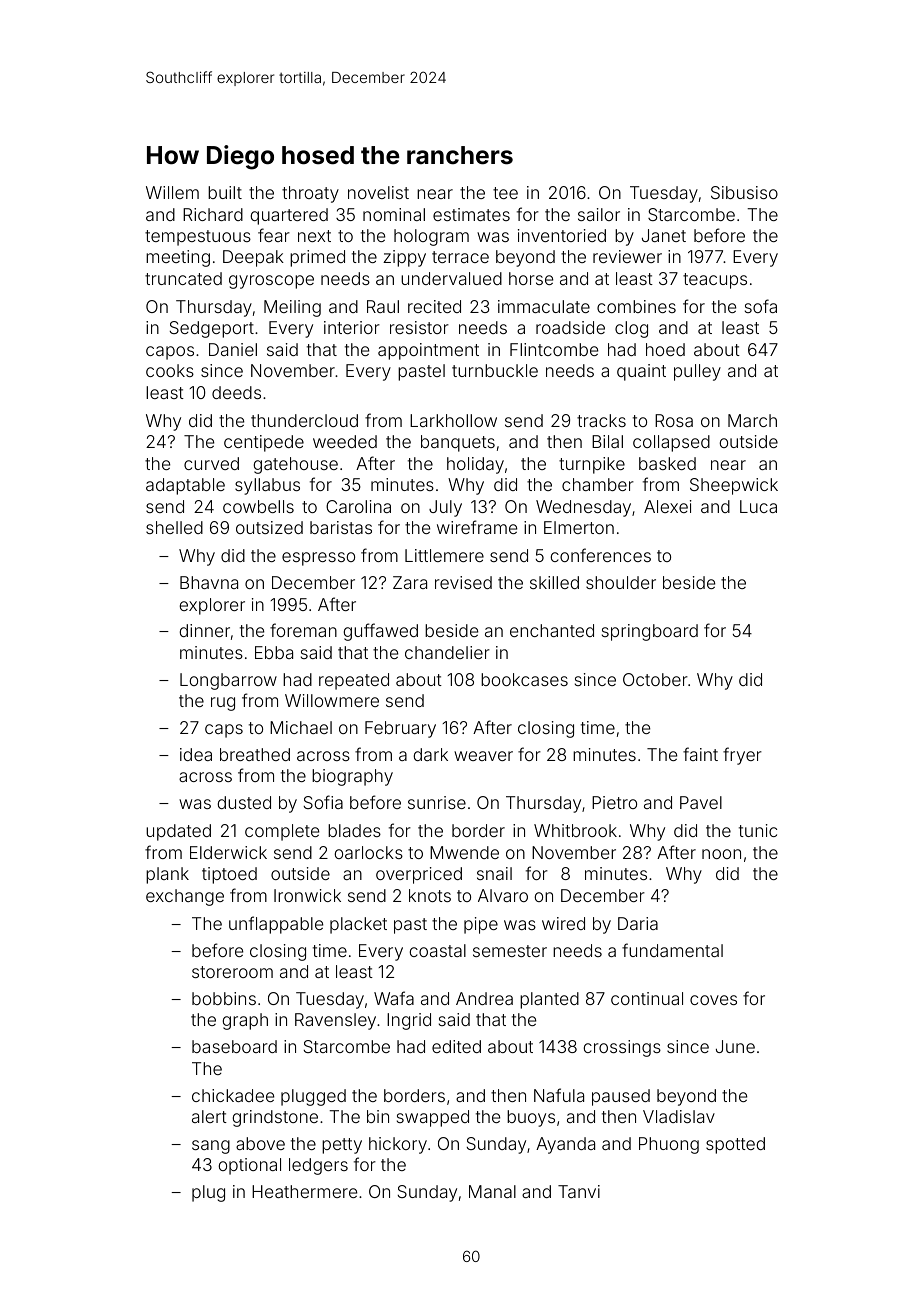 Image resolution: width=924 pixels, height=1314 pixels. I want to click on Willem, so click(172, 192).
